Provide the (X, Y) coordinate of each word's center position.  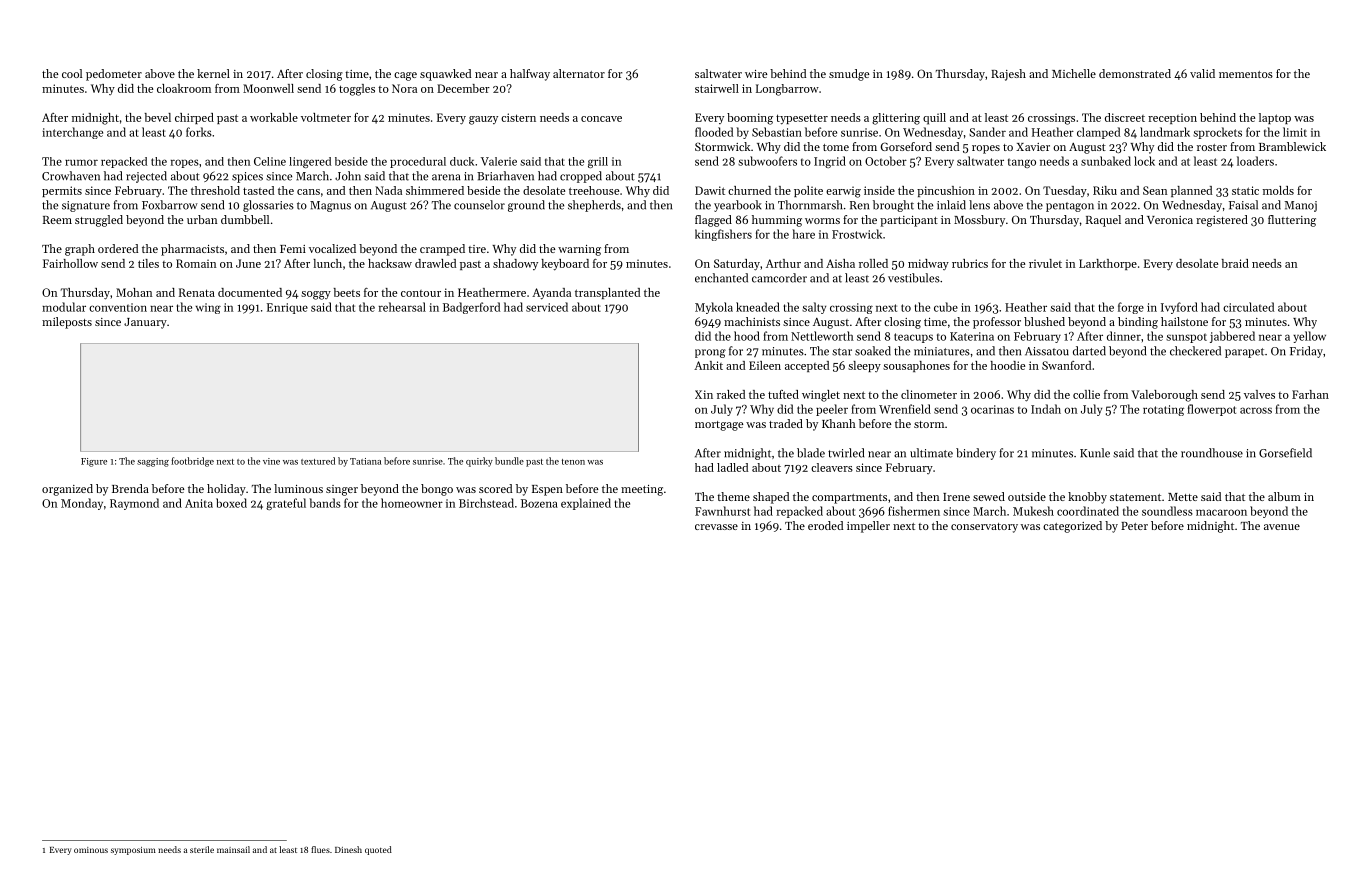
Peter (1134, 526)
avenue (1282, 527)
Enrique (287, 308)
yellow (1309, 337)
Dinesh (348, 849)
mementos (1246, 74)
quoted (378, 850)
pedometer (114, 75)
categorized (1072, 527)
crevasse (716, 527)
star (842, 352)
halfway (530, 75)
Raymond (134, 504)
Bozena (539, 503)
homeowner (412, 503)
